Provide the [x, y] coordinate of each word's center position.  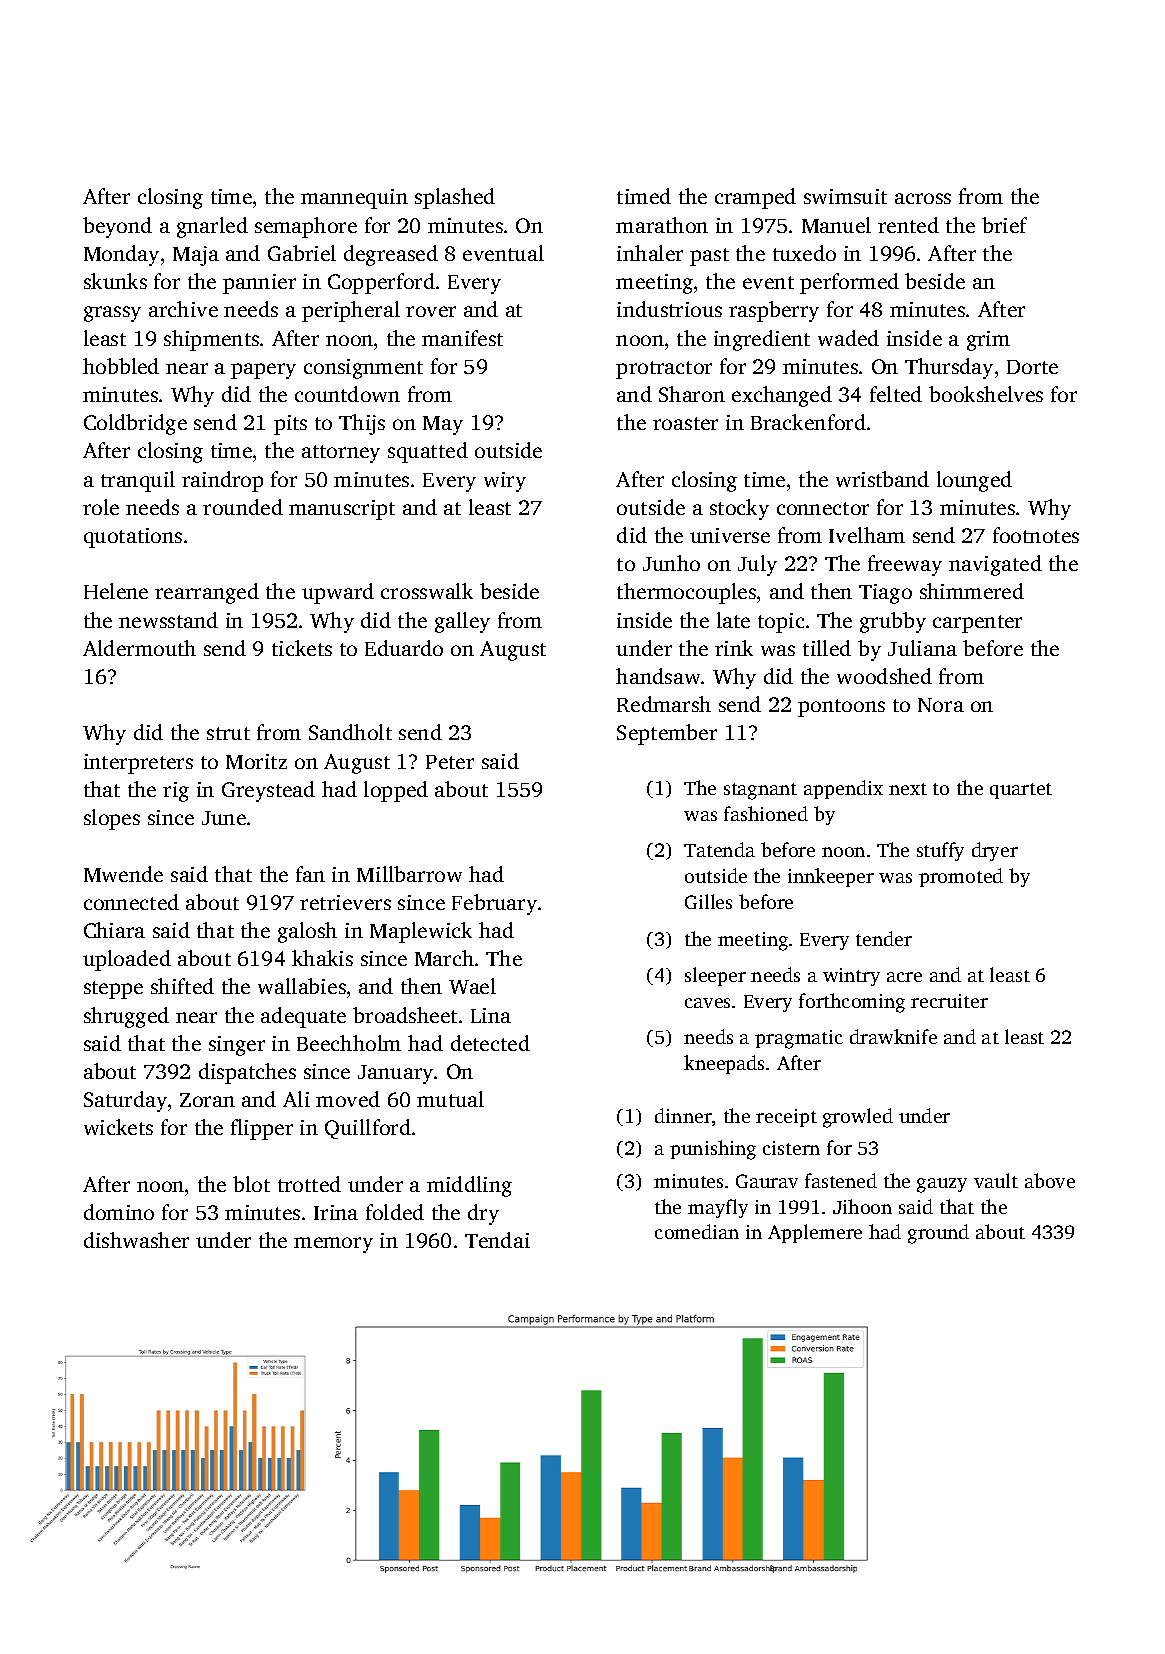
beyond [117, 227]
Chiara [114, 930]
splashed [455, 198]
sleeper [715, 976]
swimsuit [845, 196]
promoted [961, 877]
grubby [893, 622]
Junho [671, 563]
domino [119, 1212]
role [101, 507]
